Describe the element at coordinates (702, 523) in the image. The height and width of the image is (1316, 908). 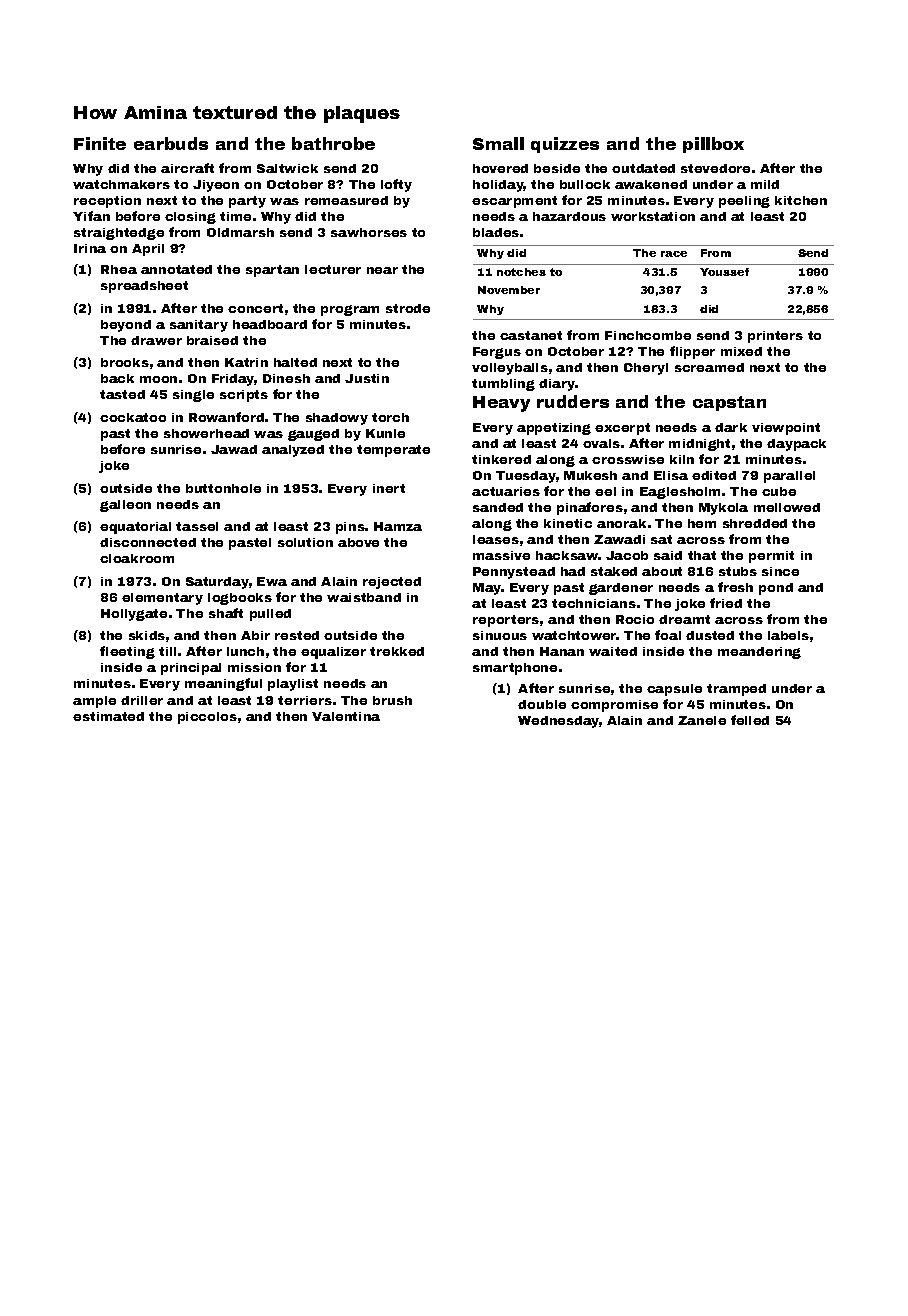
I see `hem` at that location.
